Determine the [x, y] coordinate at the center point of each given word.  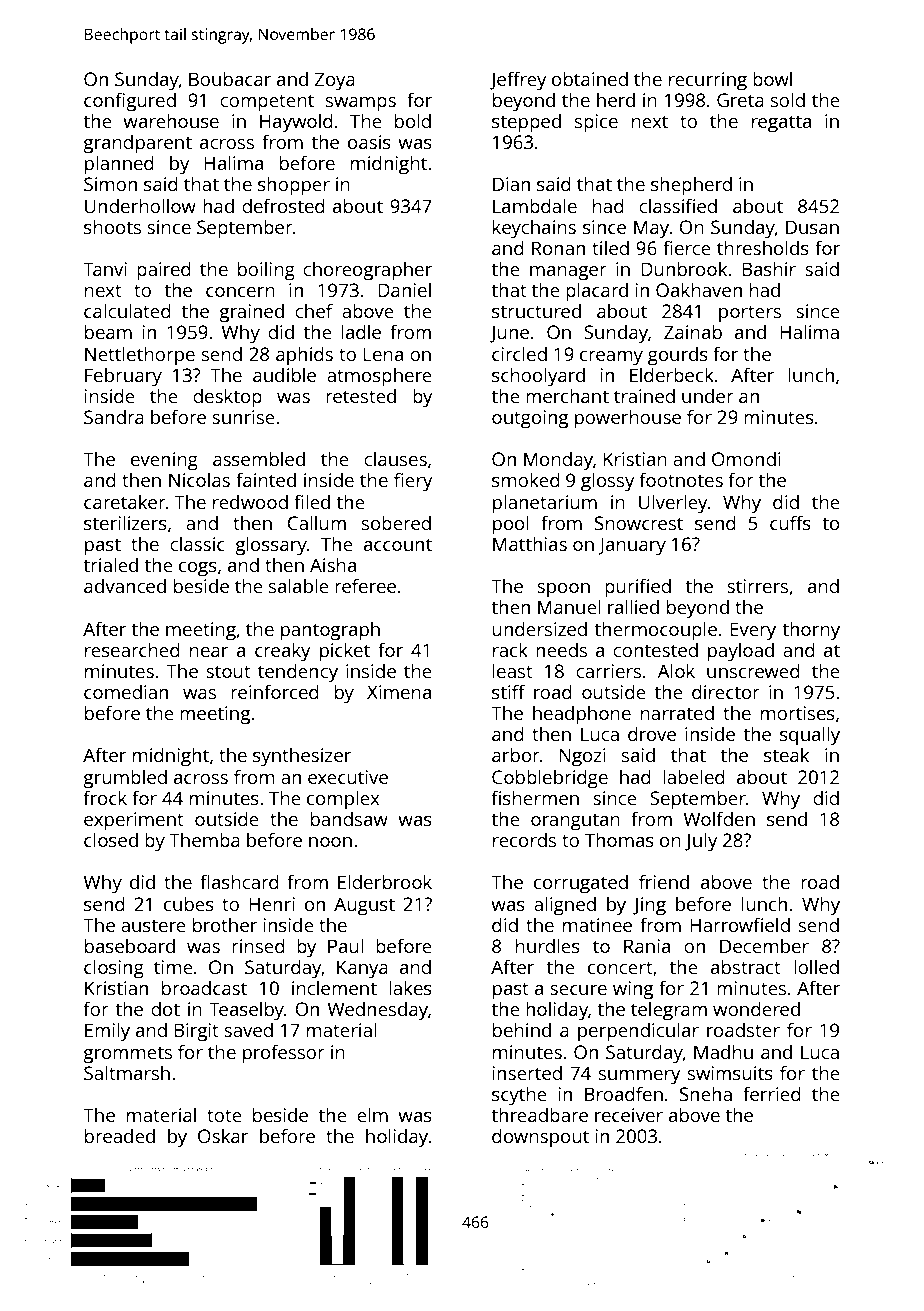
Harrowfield [740, 924]
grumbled [125, 779]
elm [372, 1114]
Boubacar [230, 78]
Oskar [223, 1135]
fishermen [535, 797]
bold [413, 120]
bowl [772, 78]
